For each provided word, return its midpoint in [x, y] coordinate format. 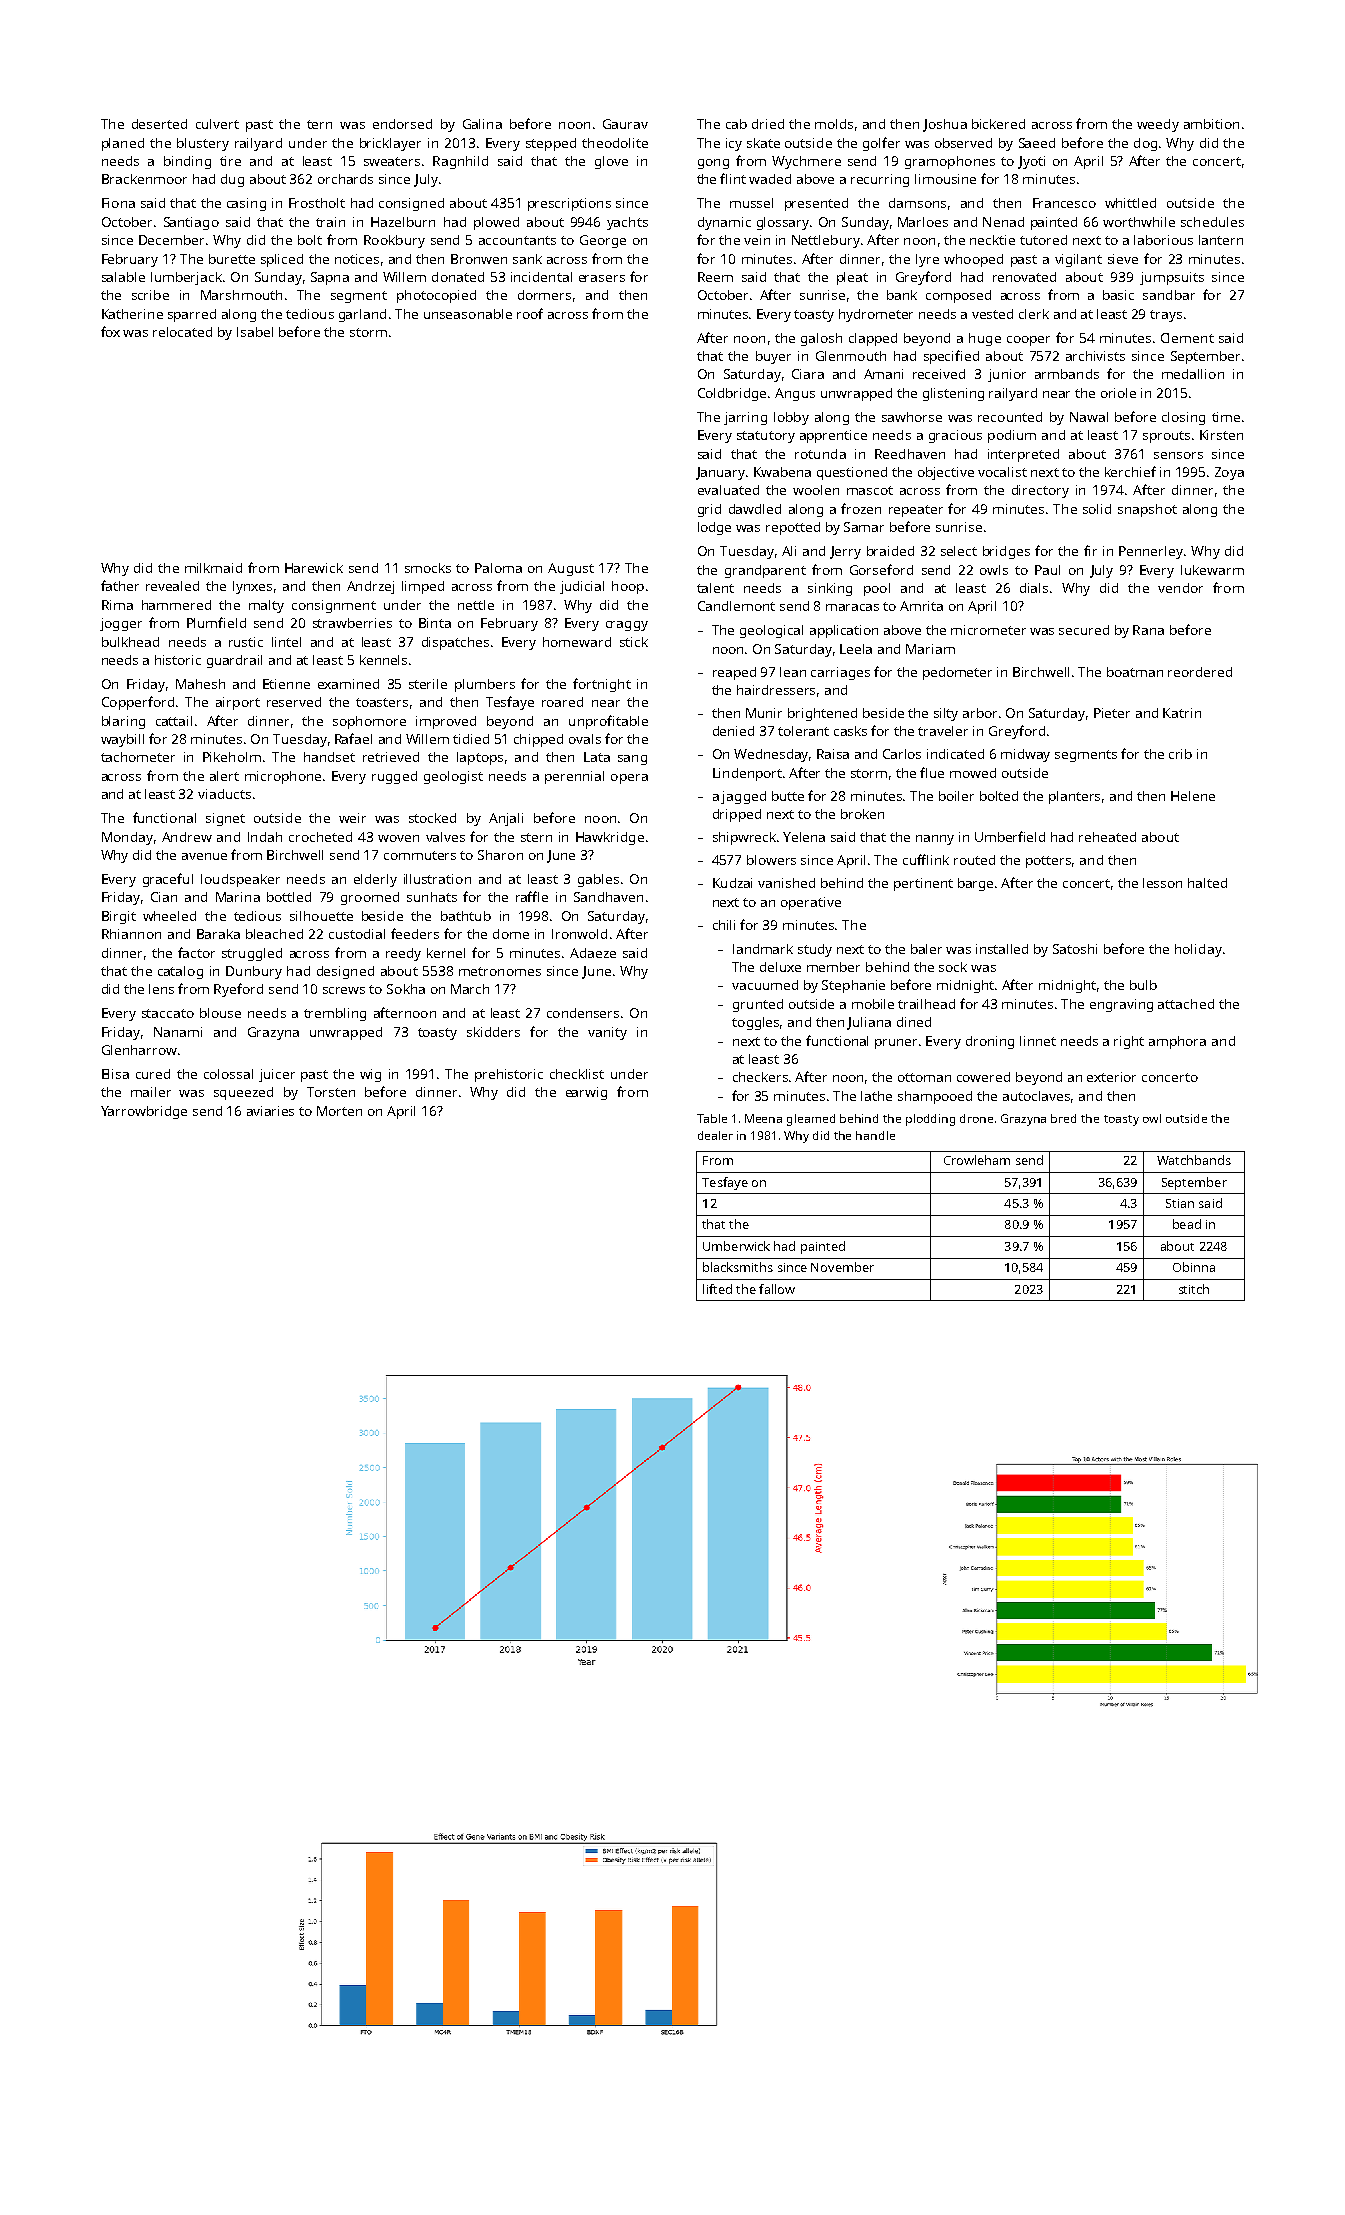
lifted [717, 1289]
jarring [745, 418]
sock [953, 967]
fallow [777, 1289]
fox [110, 331]
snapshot [1147, 510]
